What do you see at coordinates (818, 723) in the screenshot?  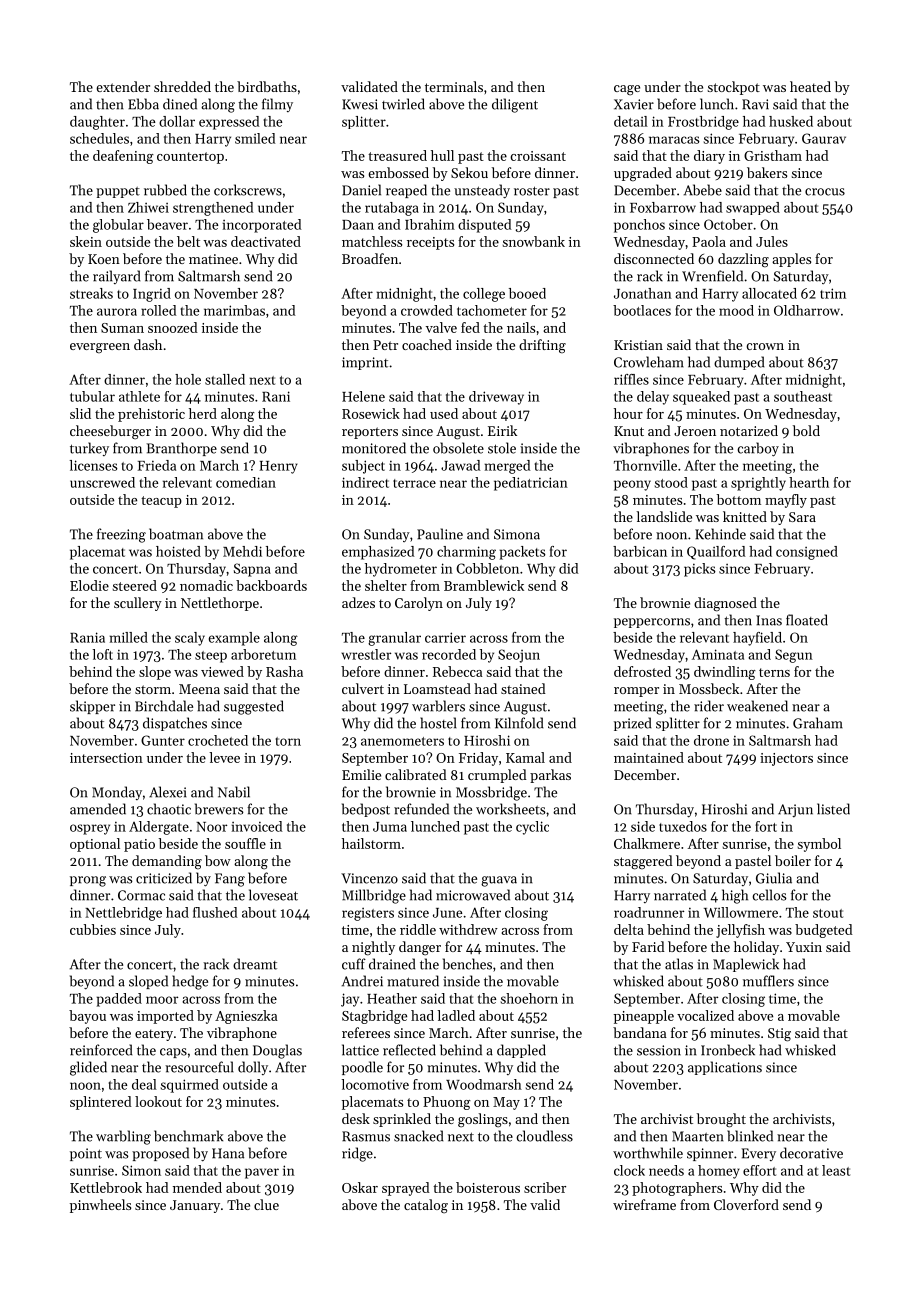 I see `Graham` at bounding box center [818, 723].
